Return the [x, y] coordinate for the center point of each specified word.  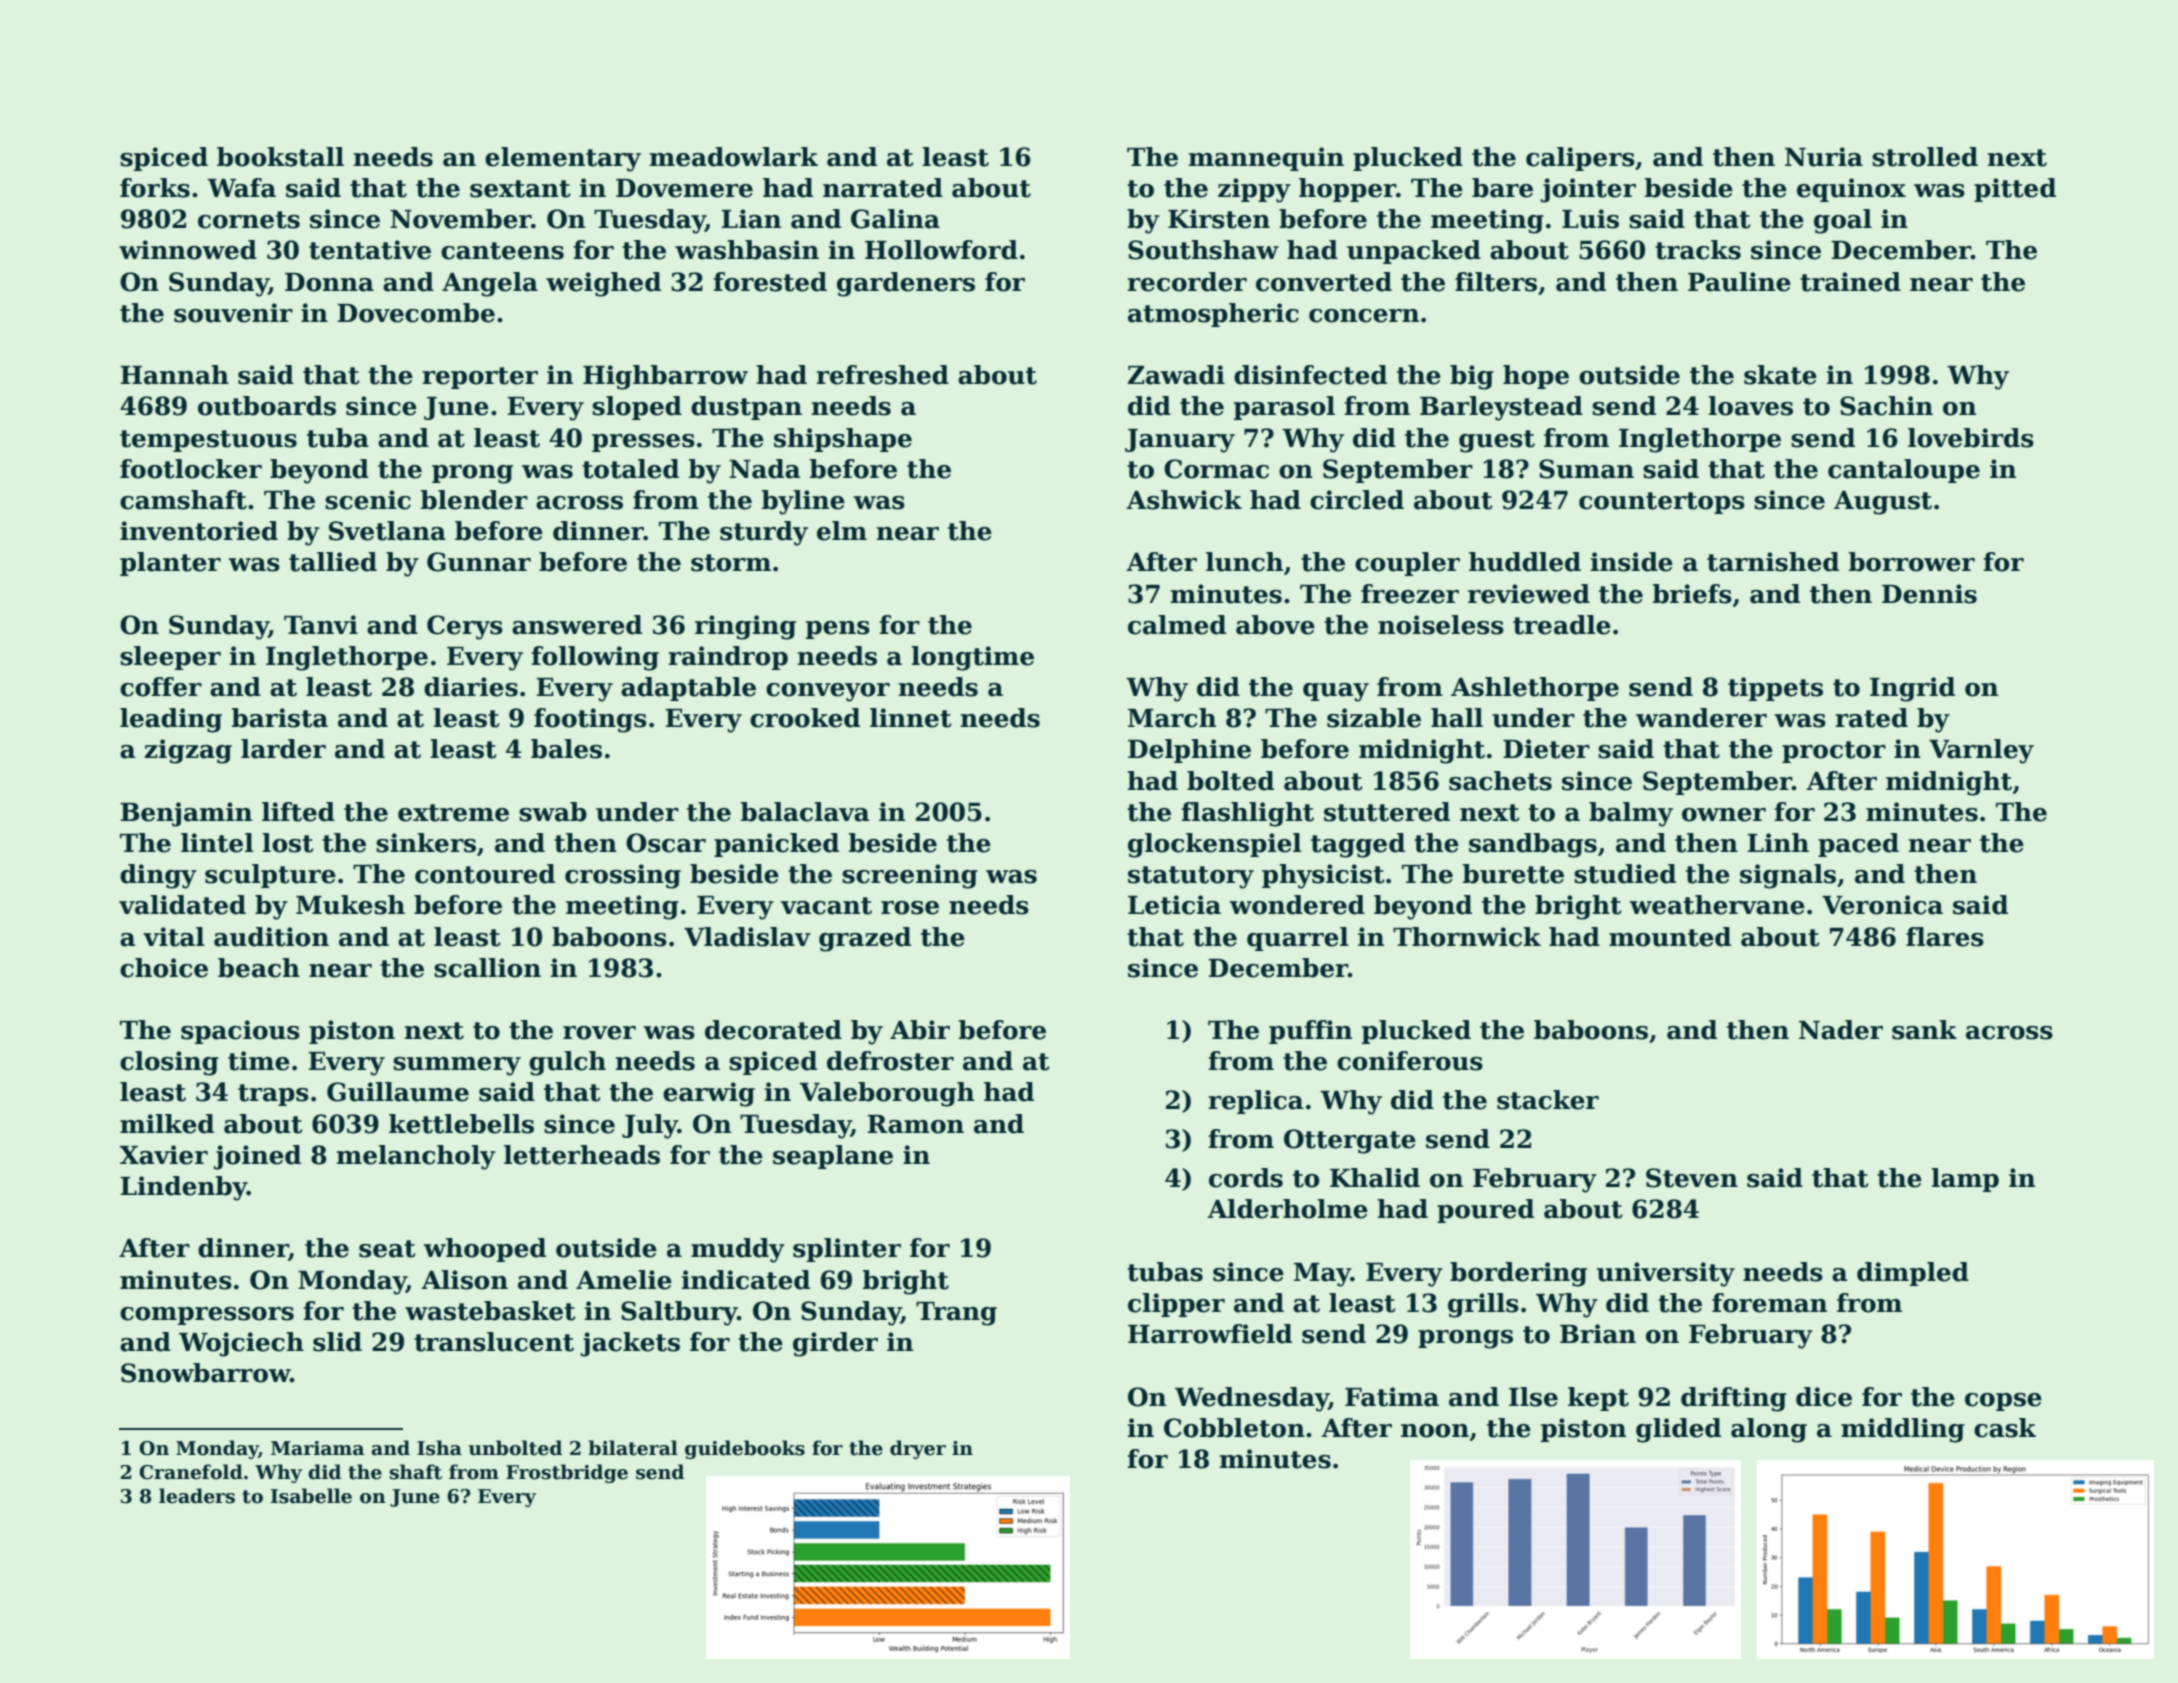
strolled [1925, 157]
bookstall [280, 157]
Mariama [317, 1448]
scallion [487, 968]
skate [1780, 375]
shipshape [843, 440]
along [1769, 1430]
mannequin [1266, 159]
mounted [1670, 937]
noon [1435, 1431]
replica [1255, 1102]
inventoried [199, 531]
